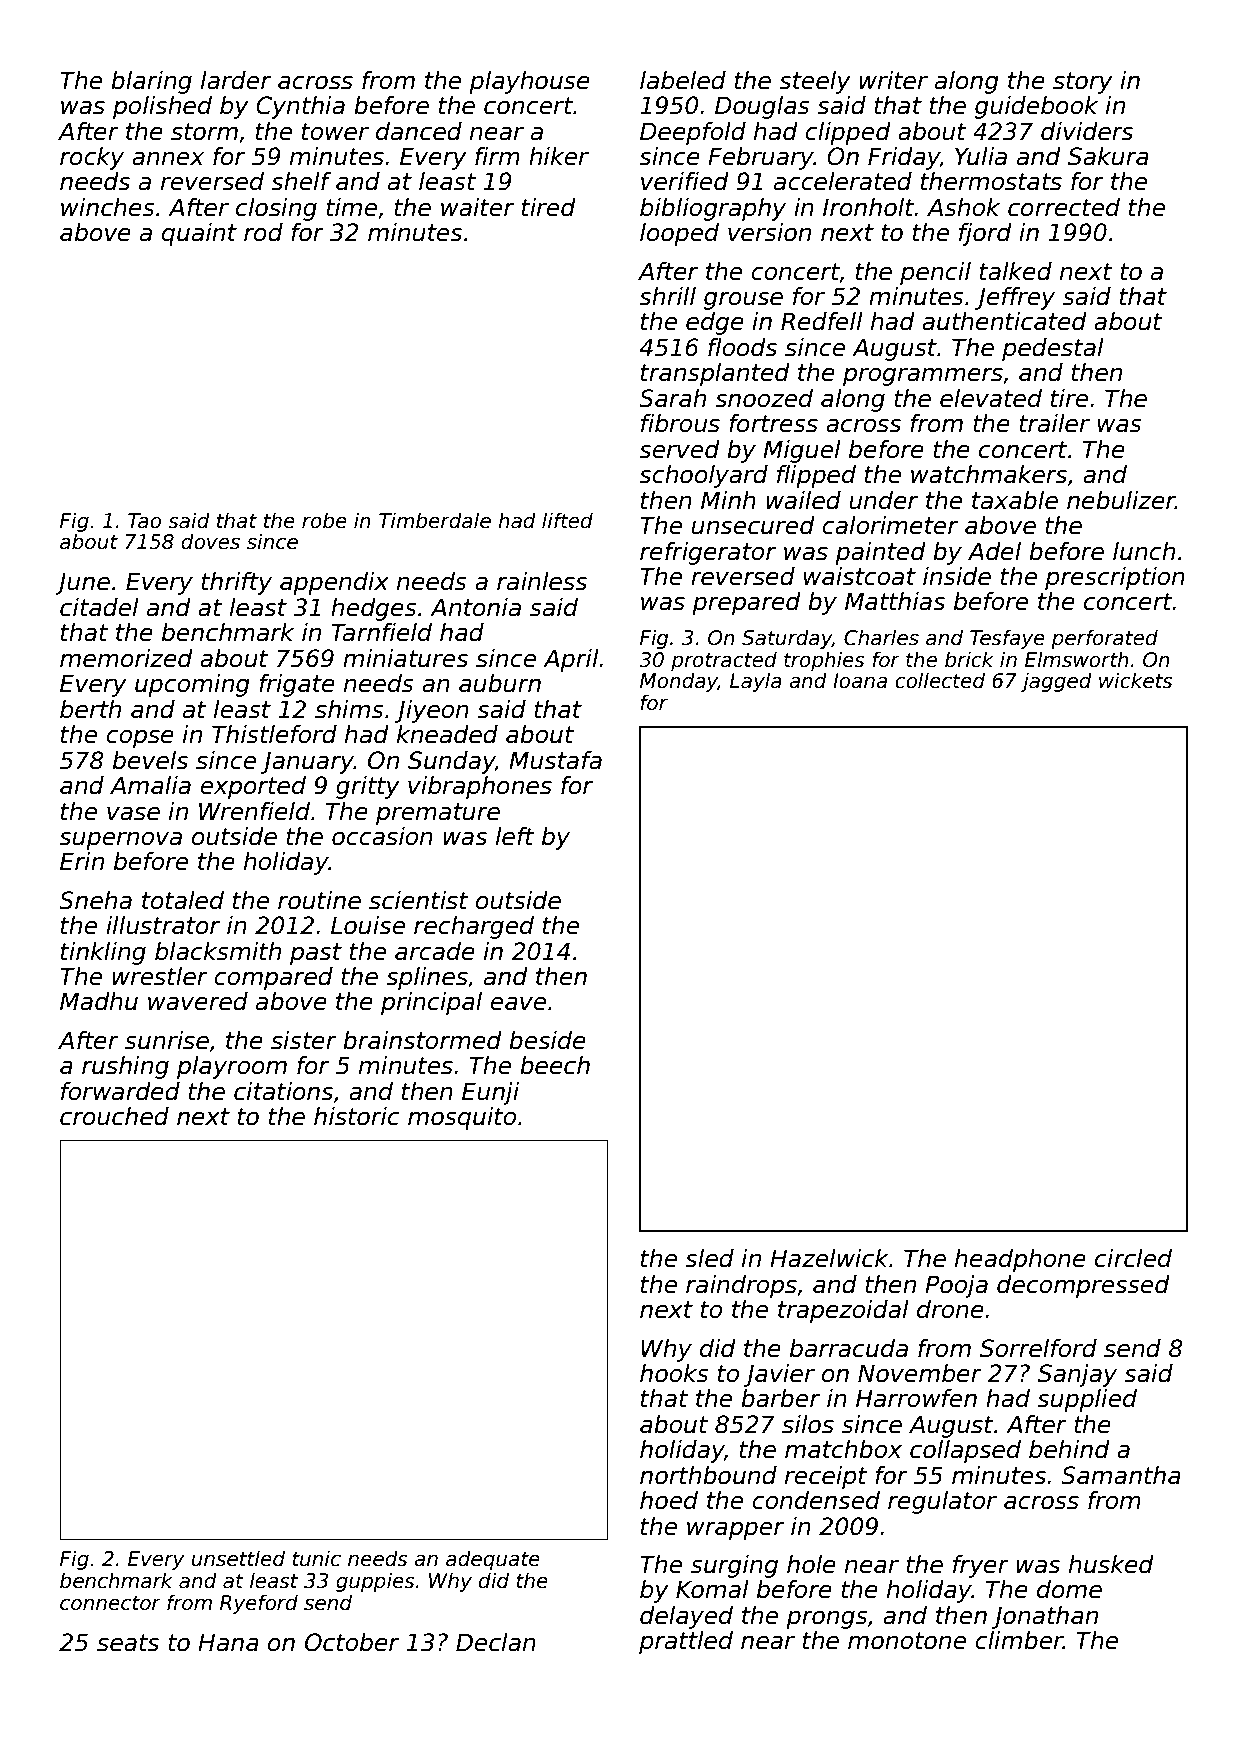 This image has width=1247, height=1764. What do you see at coordinates (1083, 1286) in the image?
I see `decompressed` at bounding box center [1083, 1286].
